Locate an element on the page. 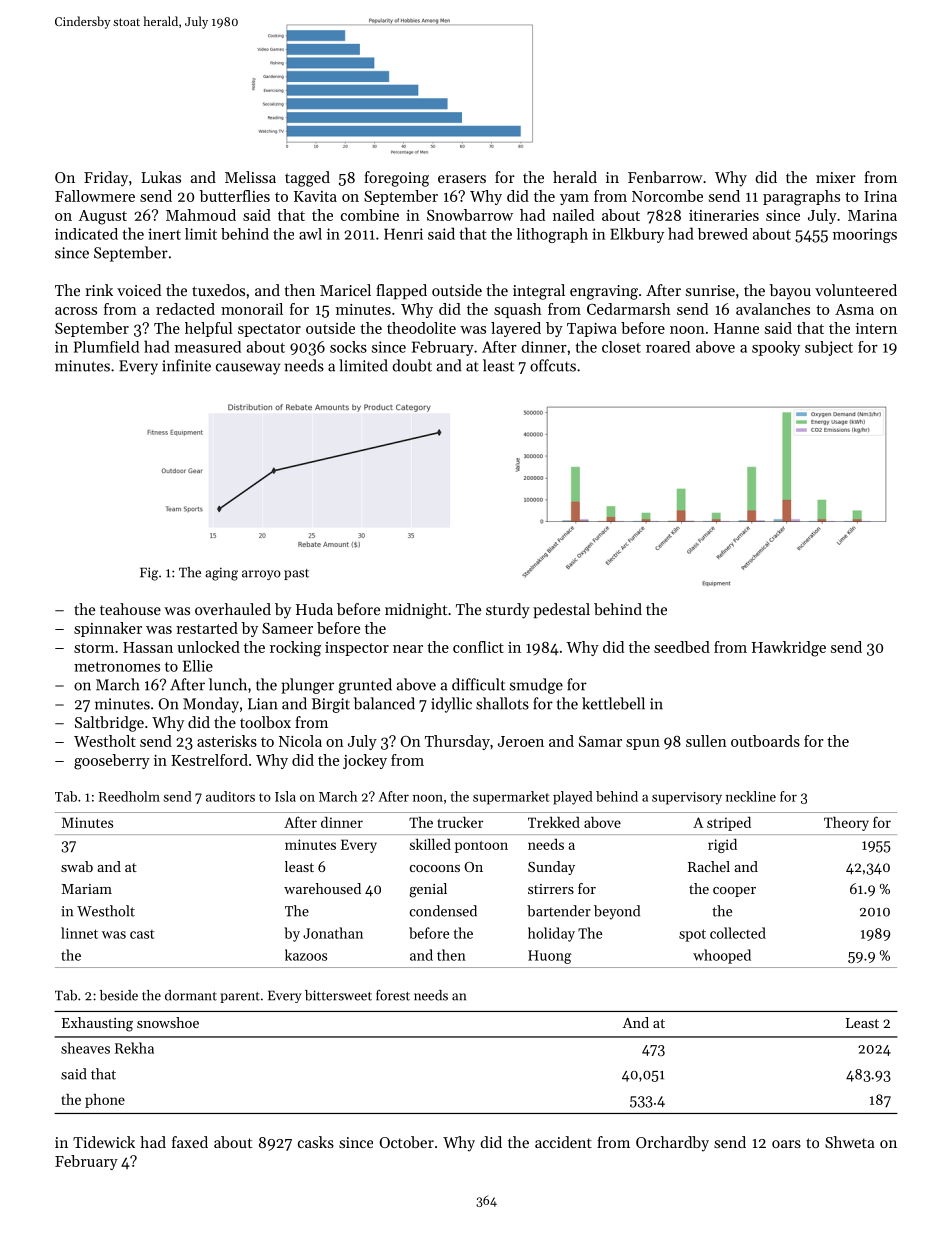 The width and height of the image is (952, 1233). casks is located at coordinates (316, 1142).
